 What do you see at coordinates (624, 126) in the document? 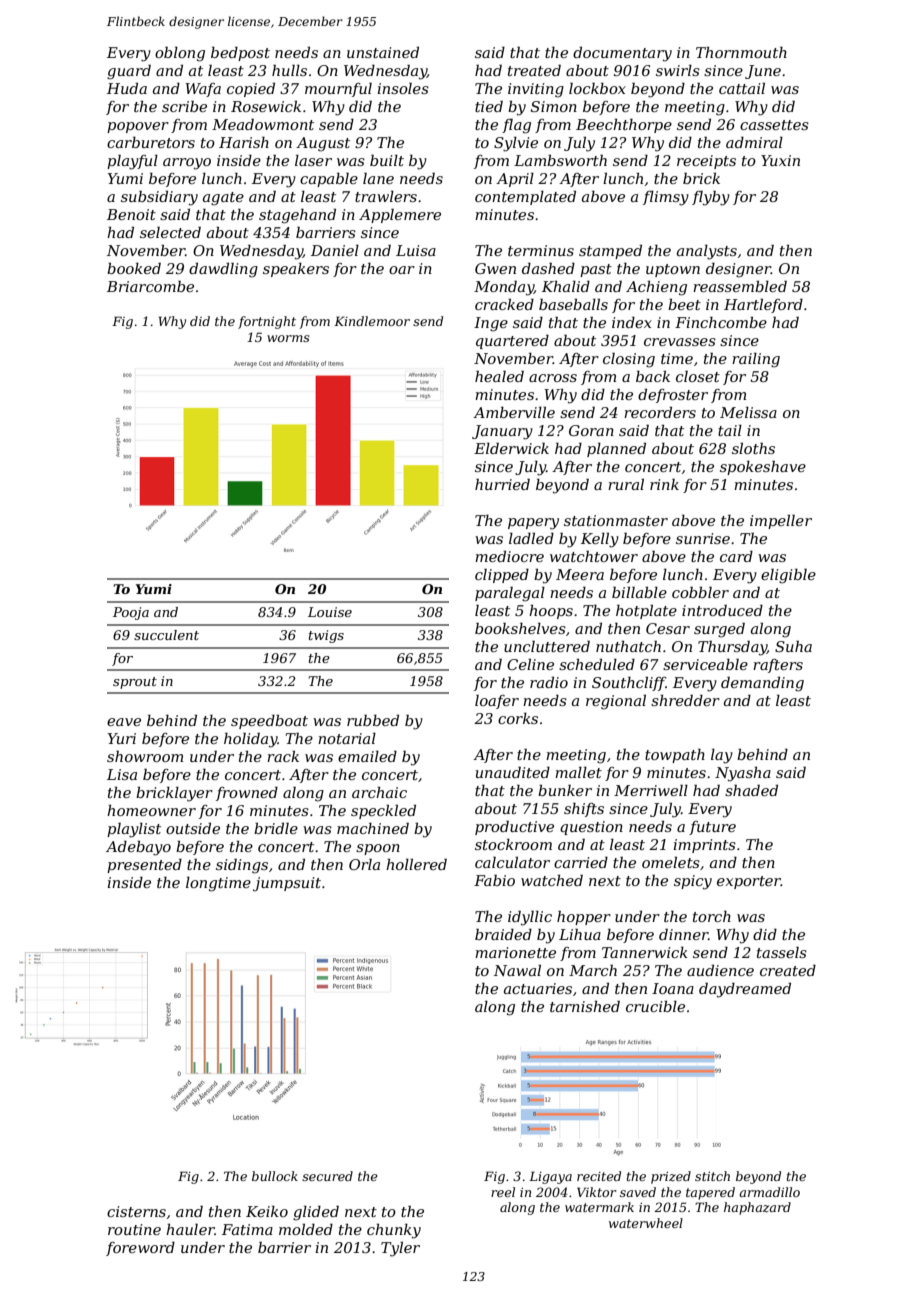
I see `Beechthorpe` at bounding box center [624, 126].
